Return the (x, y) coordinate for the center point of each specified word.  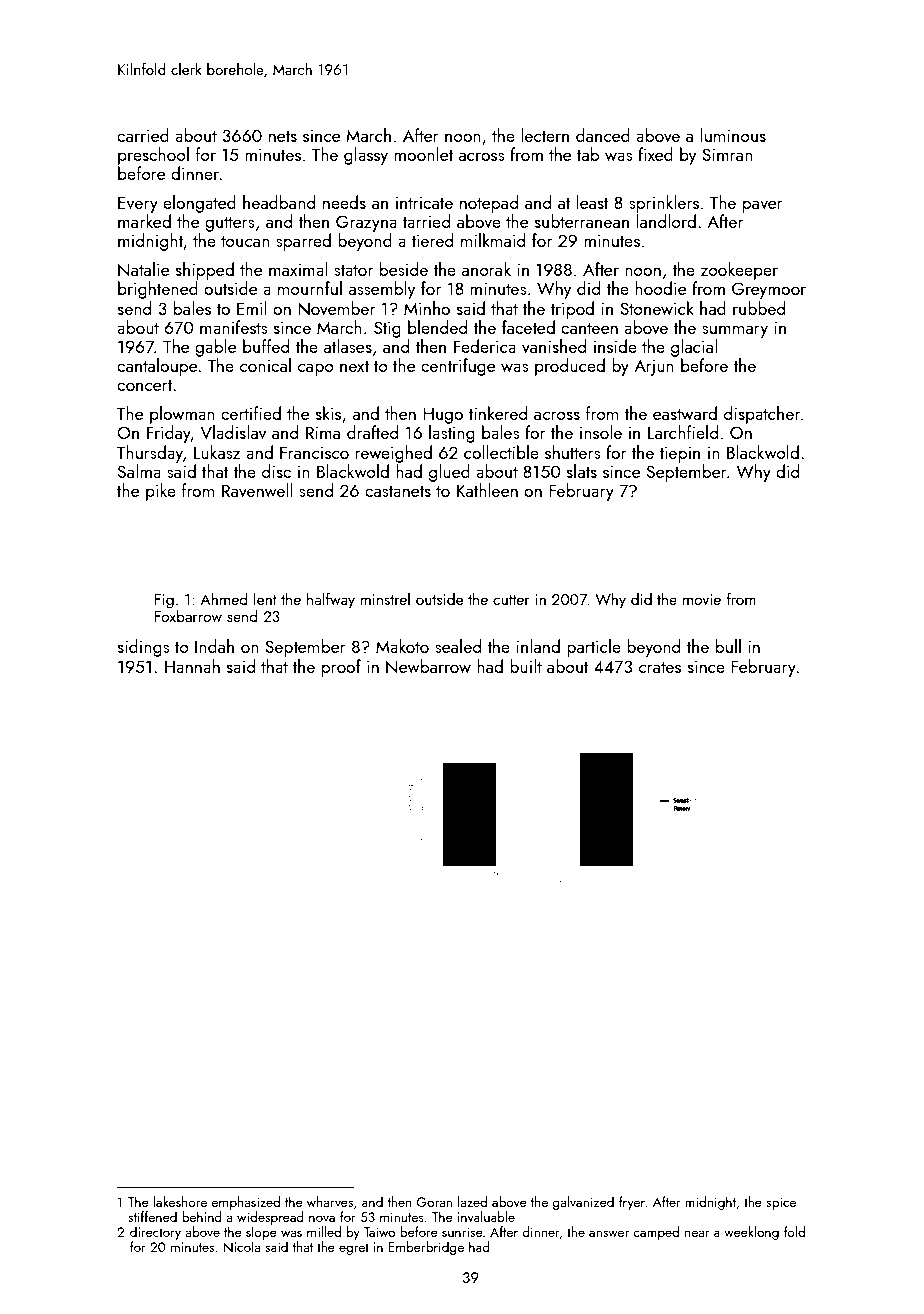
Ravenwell (257, 490)
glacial (694, 348)
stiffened (152, 1216)
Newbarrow (428, 666)
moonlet (423, 154)
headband (279, 202)
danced (603, 135)
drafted (372, 432)
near (697, 1233)
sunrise (462, 1232)
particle (594, 648)
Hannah (192, 666)
